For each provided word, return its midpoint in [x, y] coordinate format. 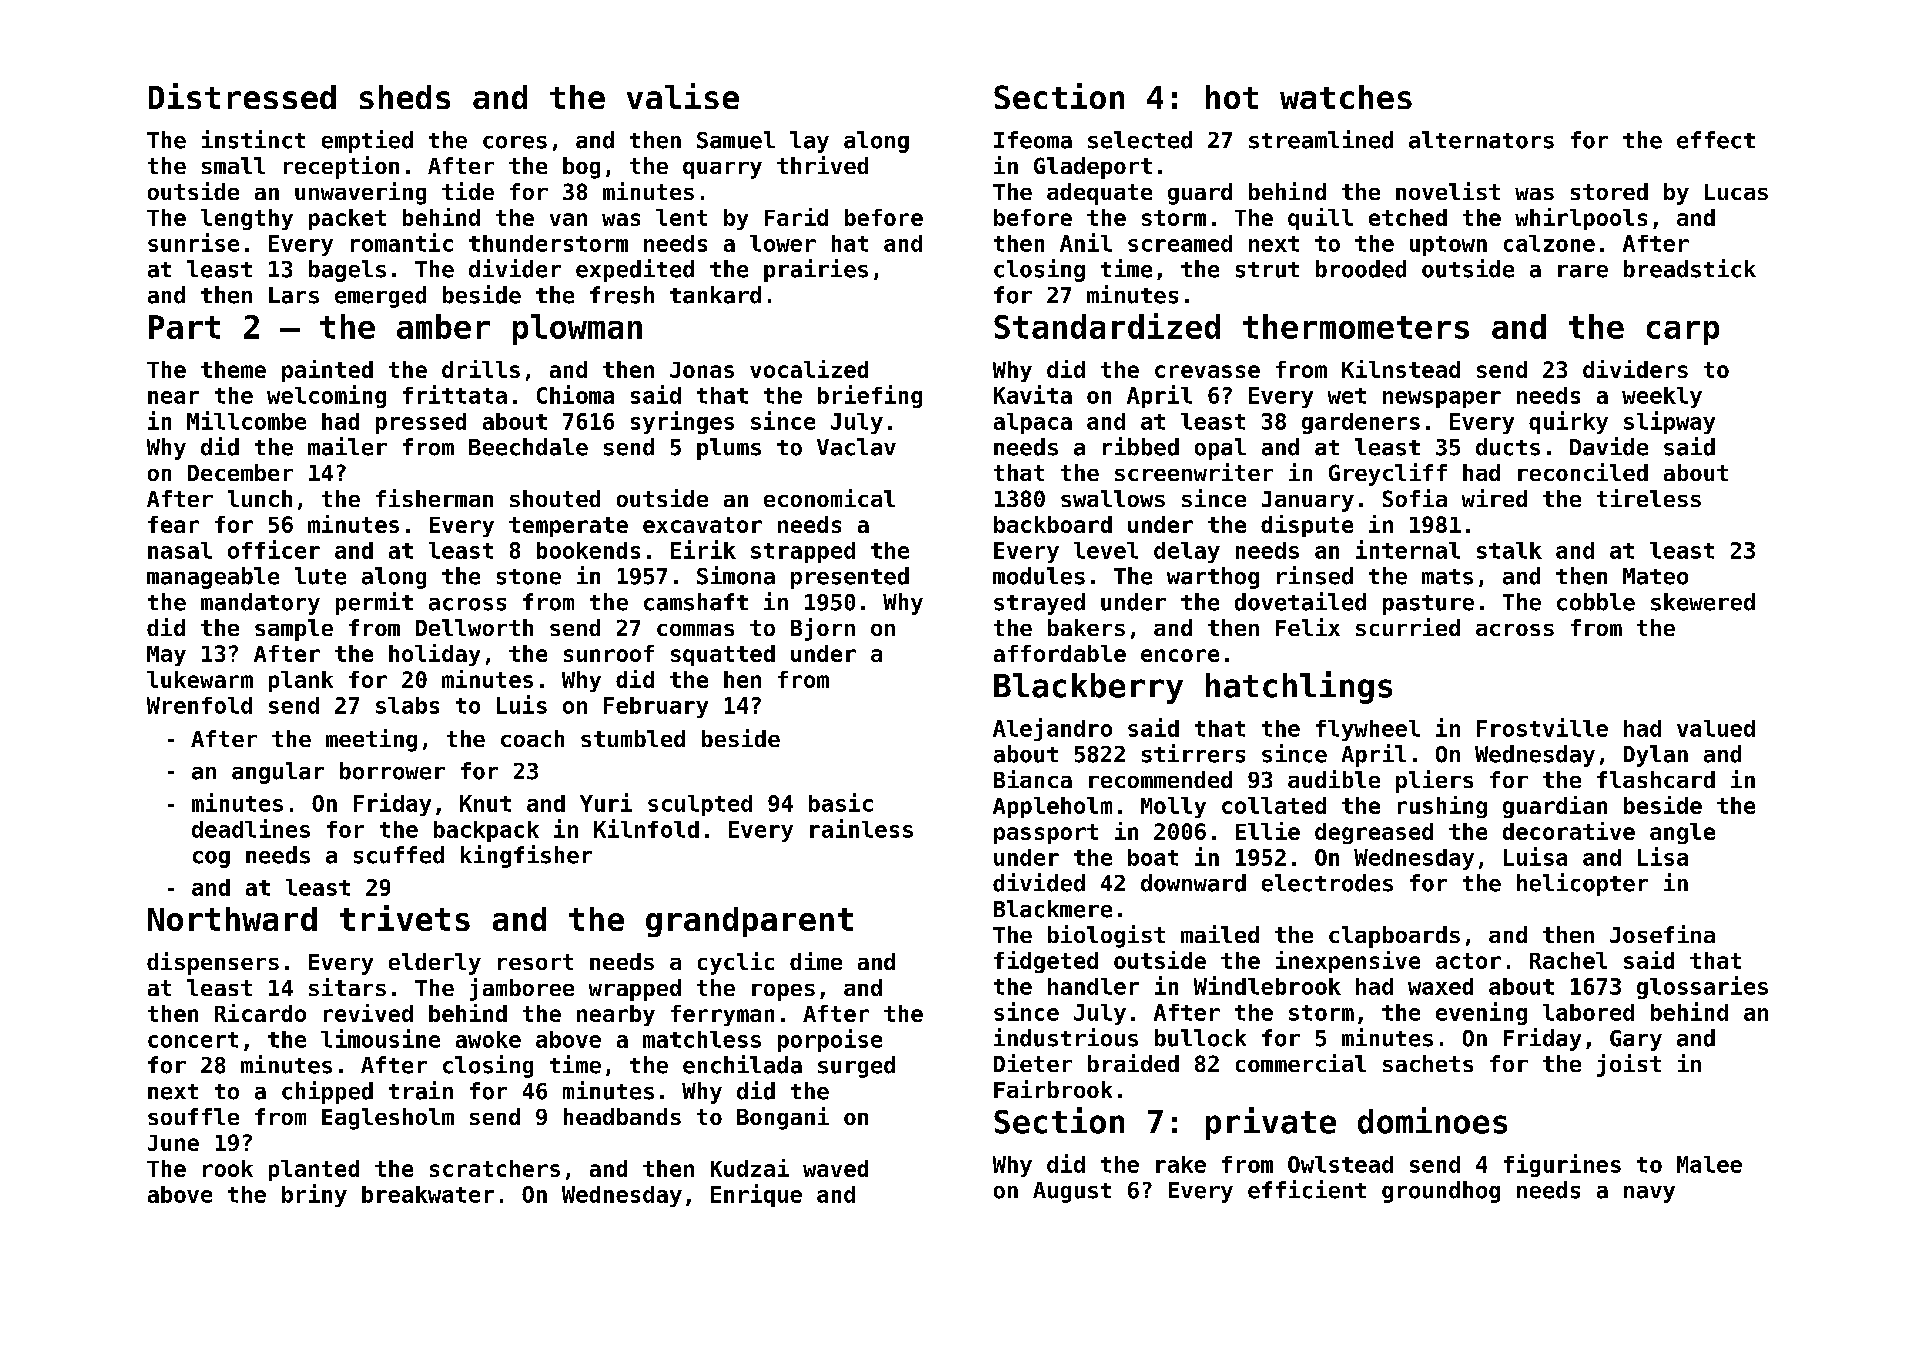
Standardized [1107, 326]
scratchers [495, 1168]
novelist [1448, 191]
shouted [555, 498]
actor [1468, 961]
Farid [796, 217]
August [1072, 1192]
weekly [1662, 397]
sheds [405, 97]
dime [816, 961]
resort [535, 962]
